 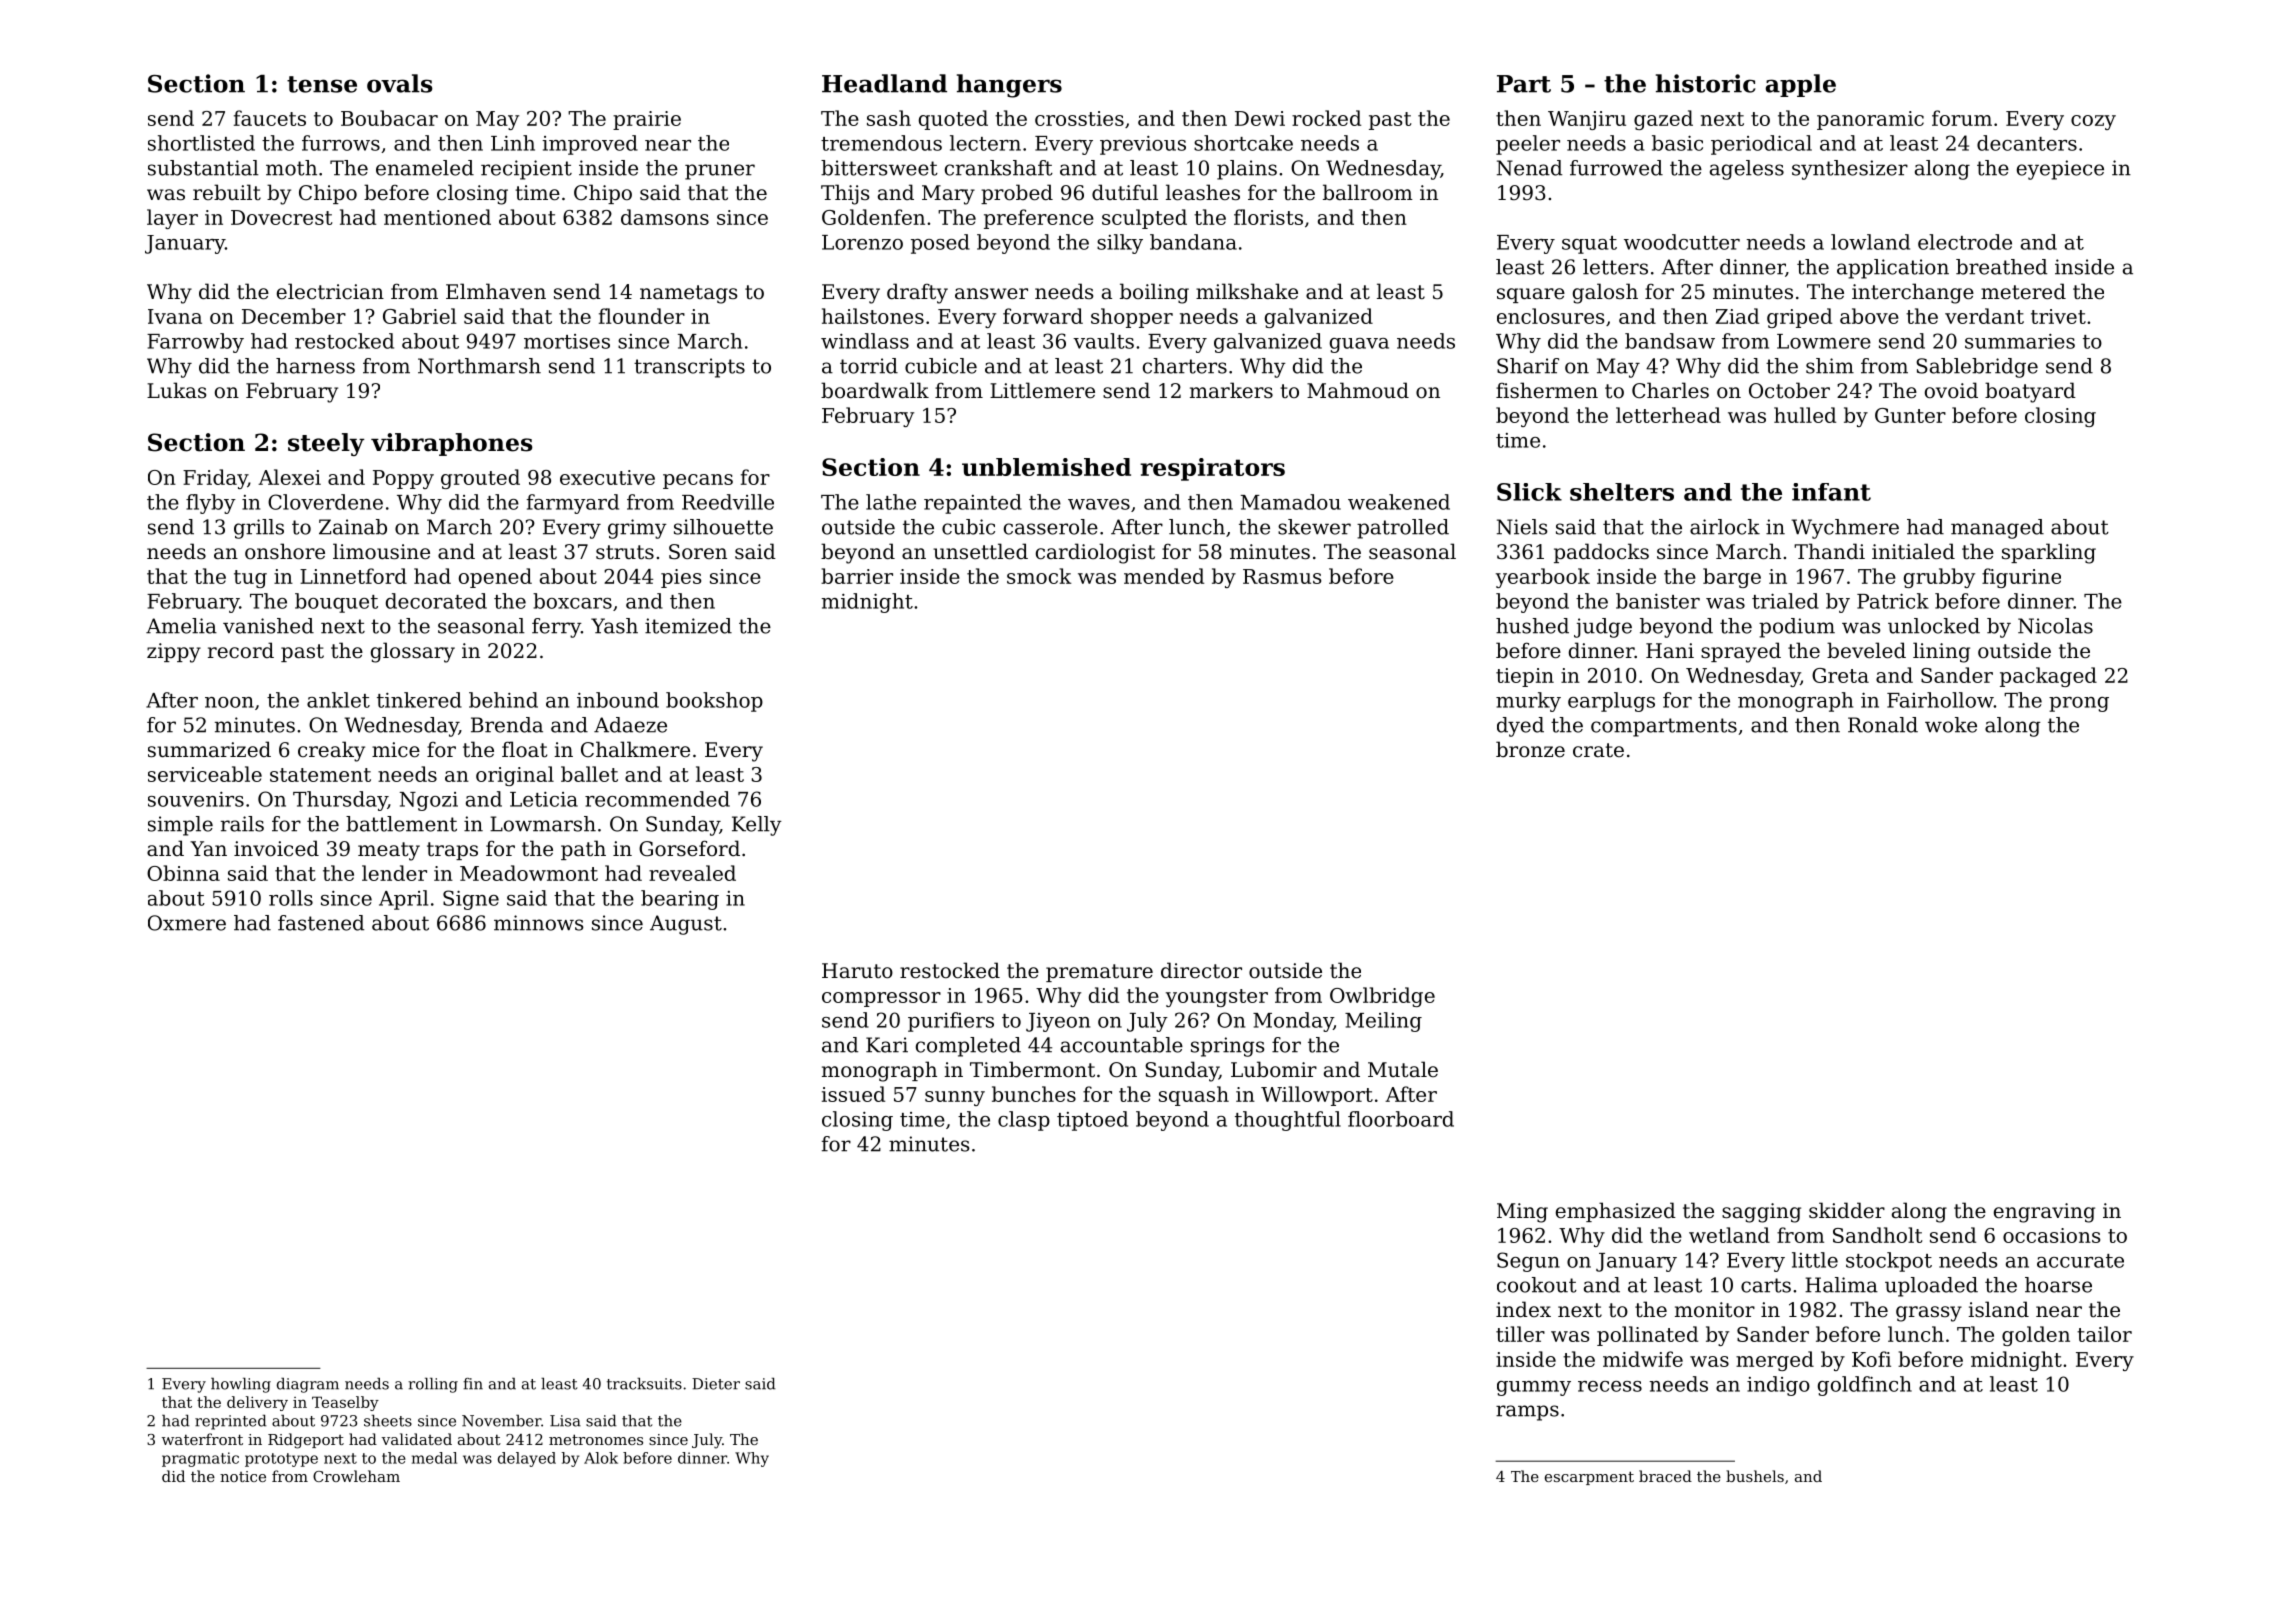 I want to click on notice, so click(x=243, y=1476).
